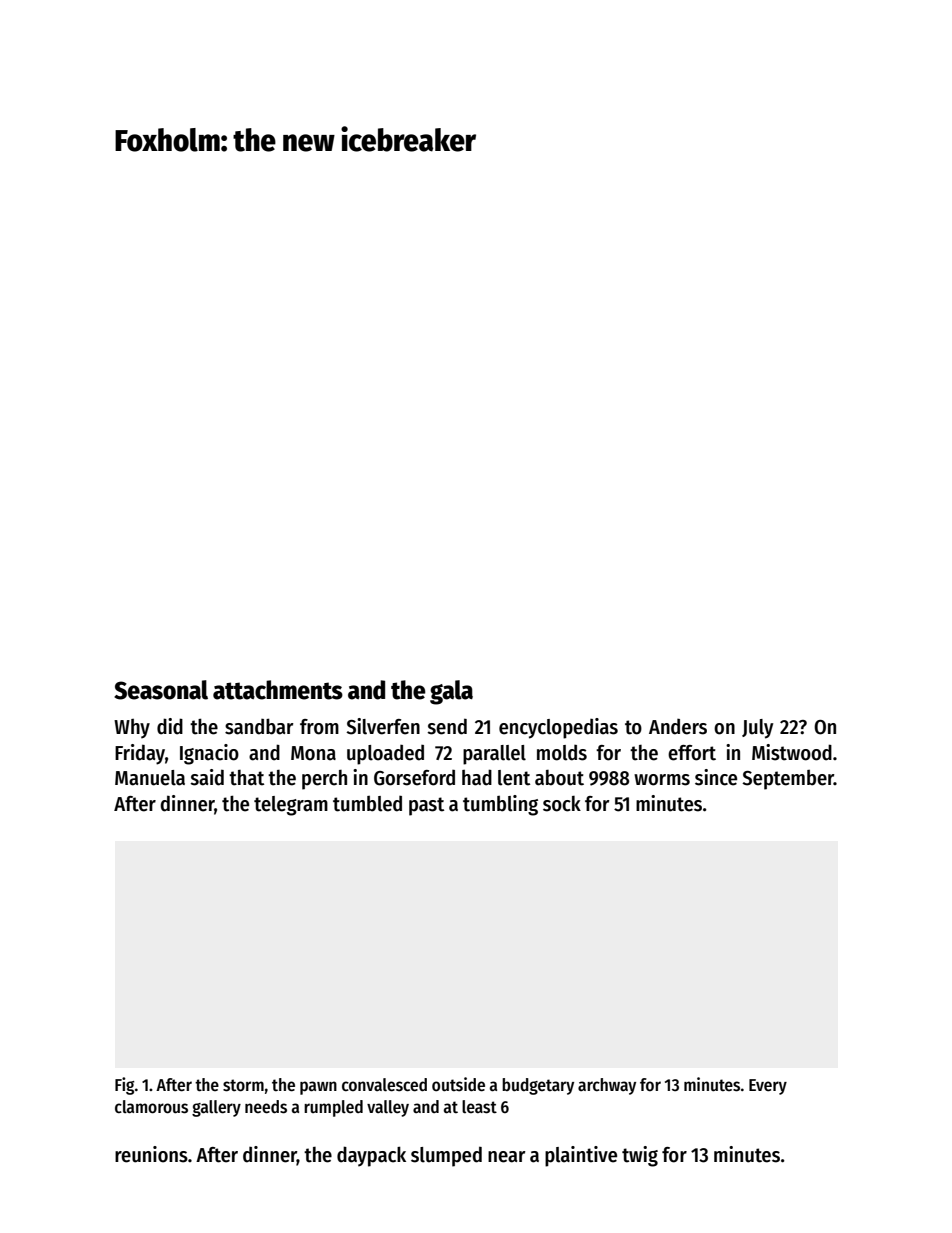 This page has width=952, height=1233. Describe the element at coordinates (559, 777) in the page. I see `about` at that location.
